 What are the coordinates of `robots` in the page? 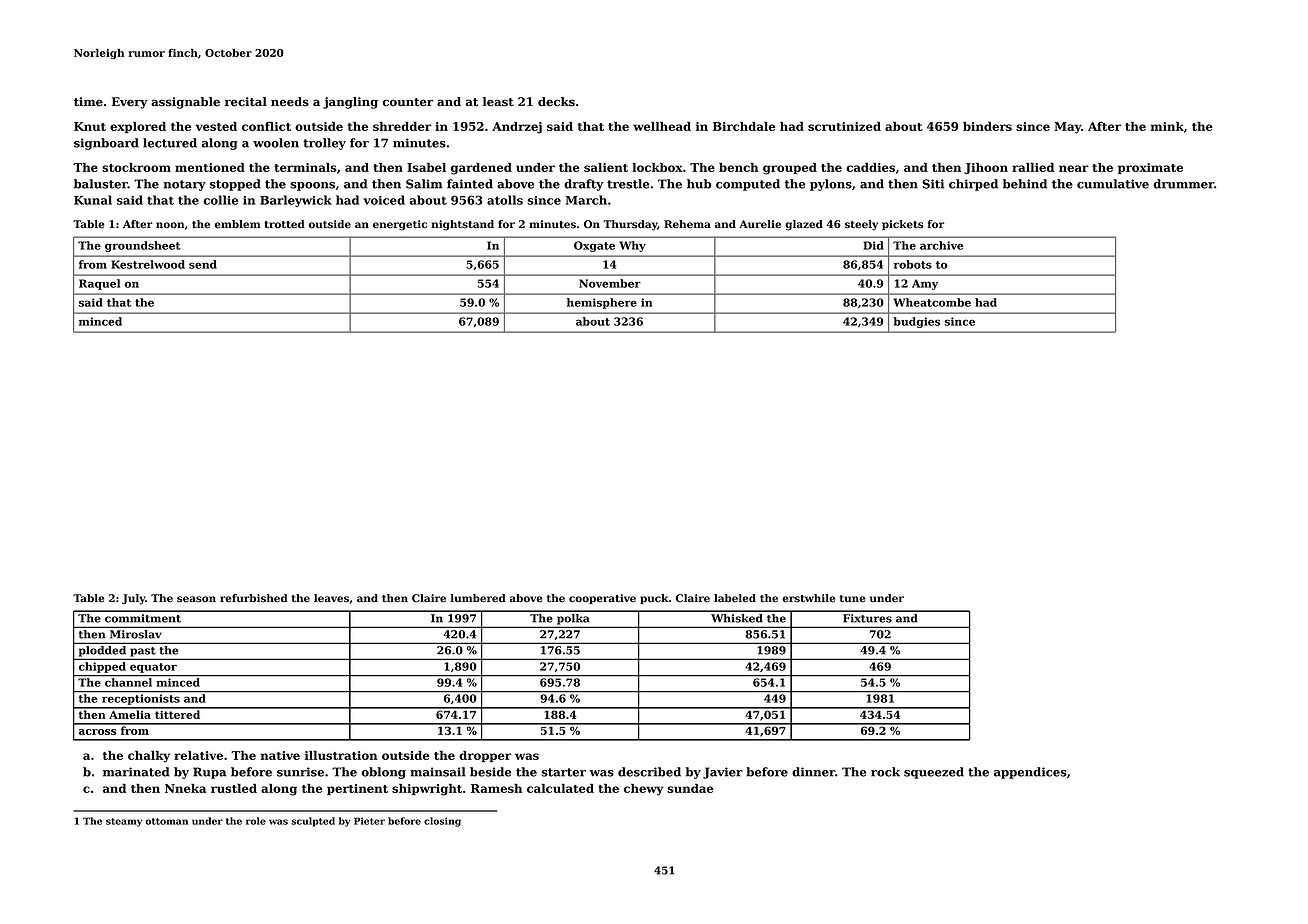 It's located at (913, 264).
